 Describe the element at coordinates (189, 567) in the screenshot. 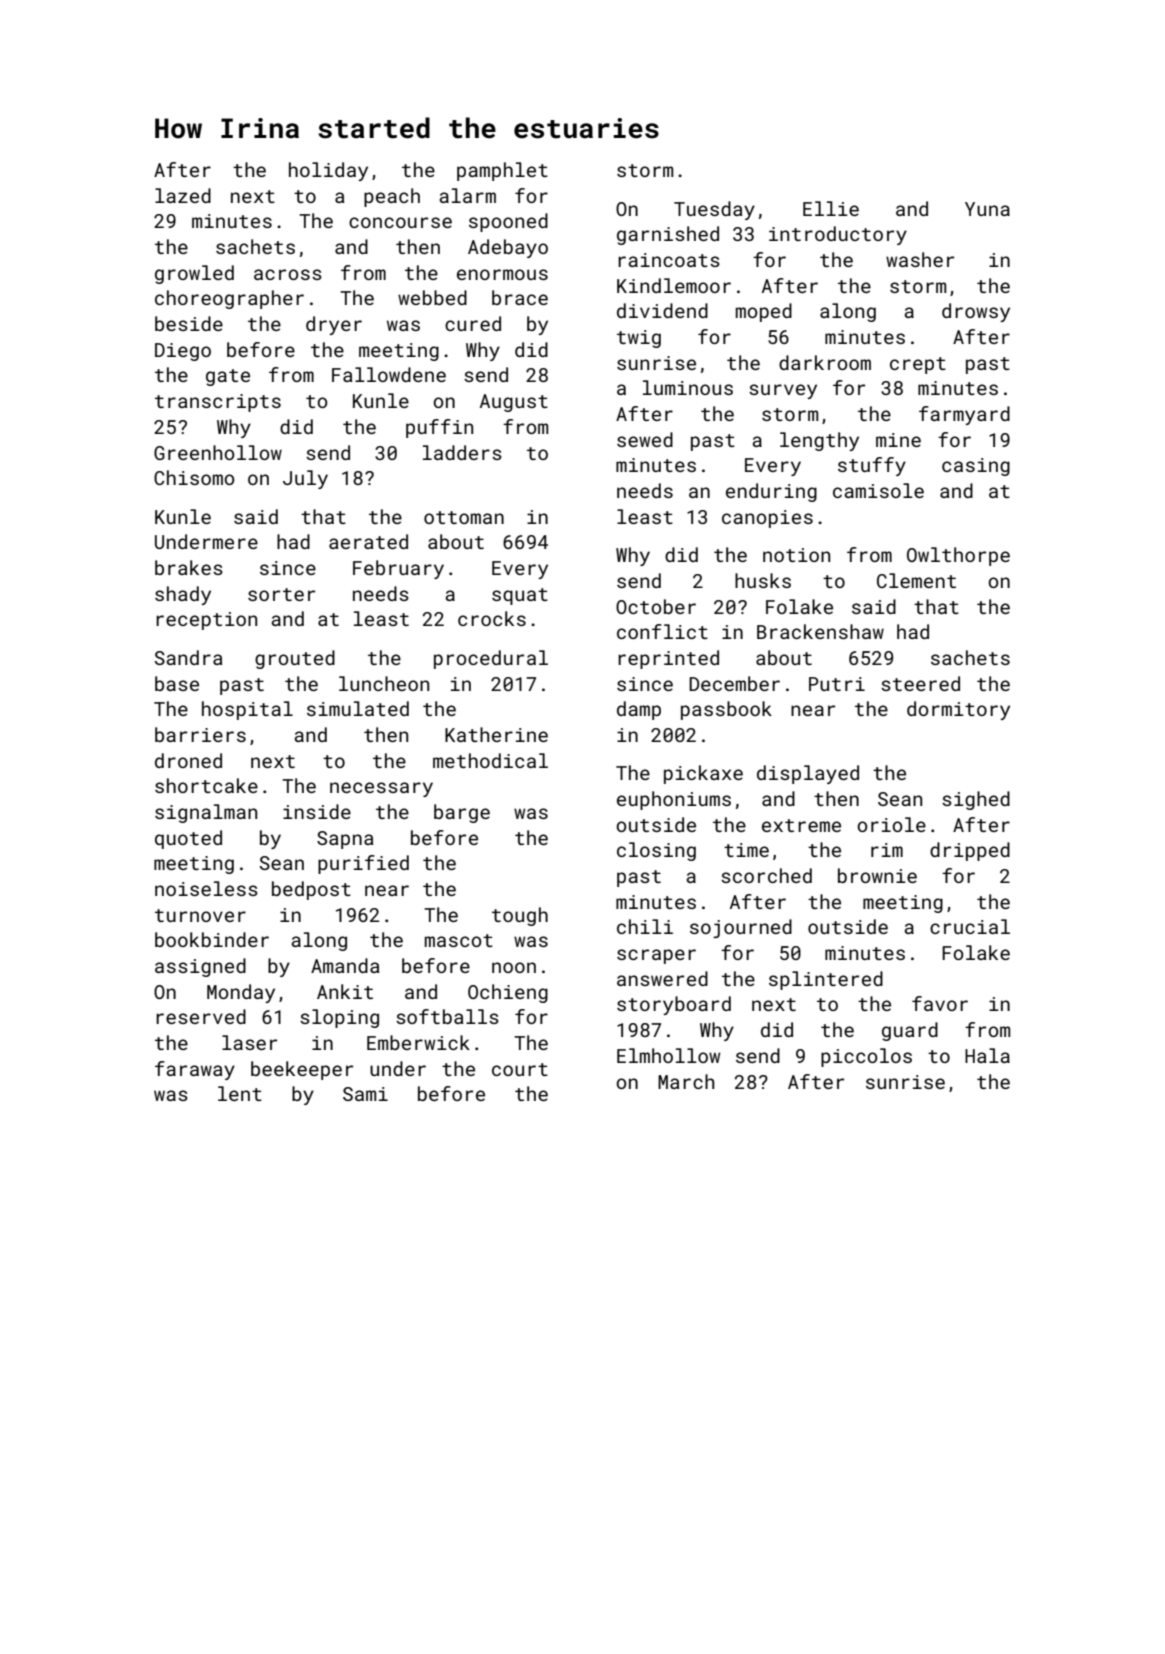

I see `brakes` at that location.
